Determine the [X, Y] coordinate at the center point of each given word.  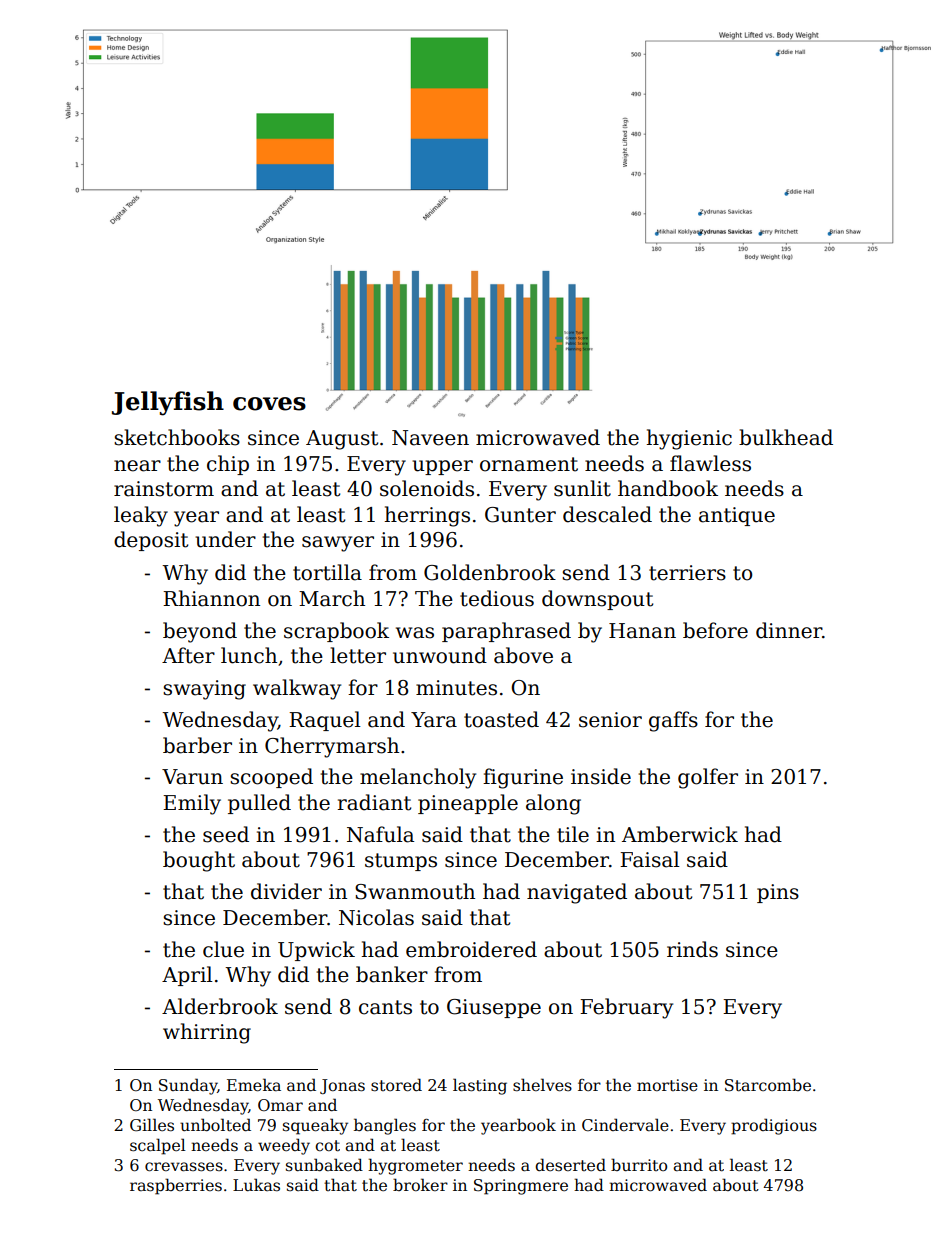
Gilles [152, 1125]
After [188, 655]
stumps [401, 862]
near [137, 466]
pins [778, 893]
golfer [708, 778]
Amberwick [680, 834]
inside [601, 776]
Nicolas [376, 917]
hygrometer [415, 1166]
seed [226, 834]
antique [737, 516]
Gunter [520, 515]
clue [223, 949]
